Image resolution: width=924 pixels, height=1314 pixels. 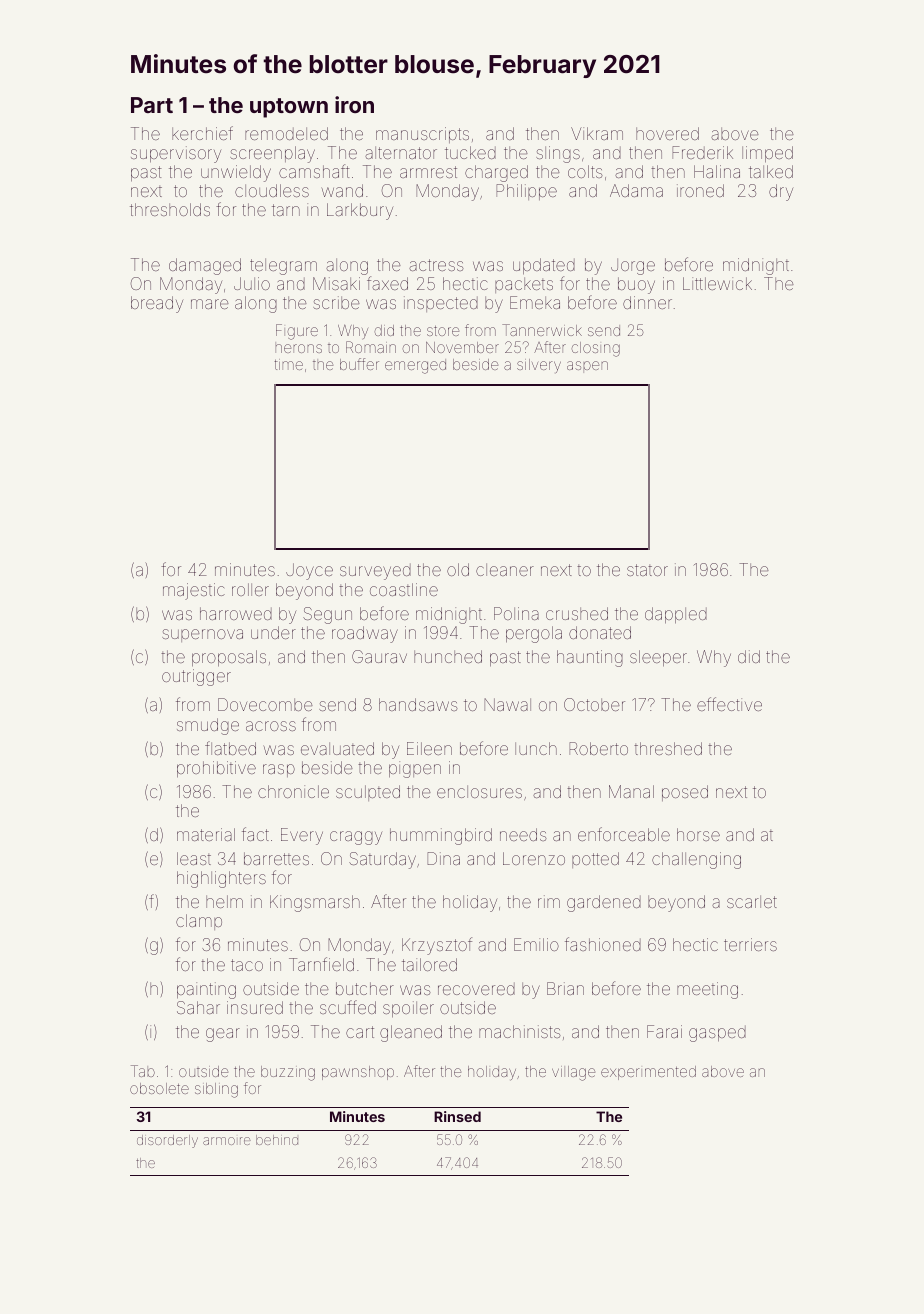 I want to click on uptown, so click(x=289, y=108).
